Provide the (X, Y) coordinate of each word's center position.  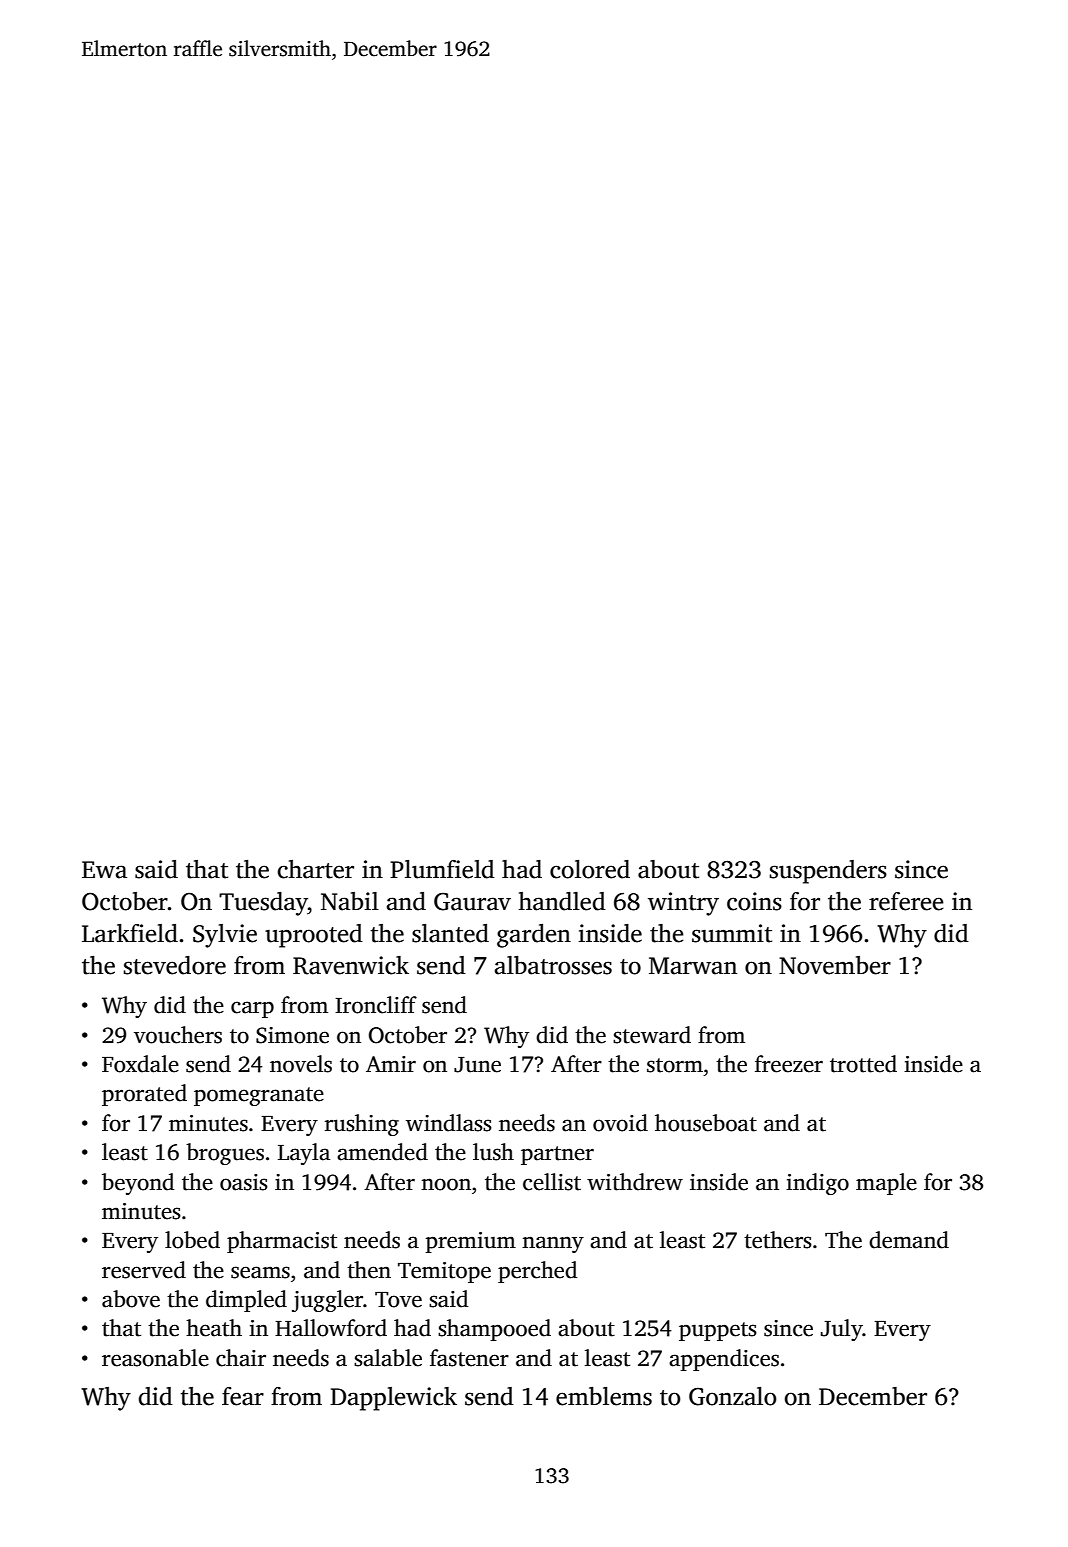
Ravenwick (351, 965)
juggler (327, 1301)
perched (538, 1272)
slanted (450, 933)
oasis (244, 1182)
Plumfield (442, 869)
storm (675, 1065)
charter (316, 869)
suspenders (828, 872)
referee (906, 901)
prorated (144, 1095)
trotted (863, 1064)
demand (909, 1240)
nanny (553, 1244)
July (842, 1330)
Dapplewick (393, 1399)
